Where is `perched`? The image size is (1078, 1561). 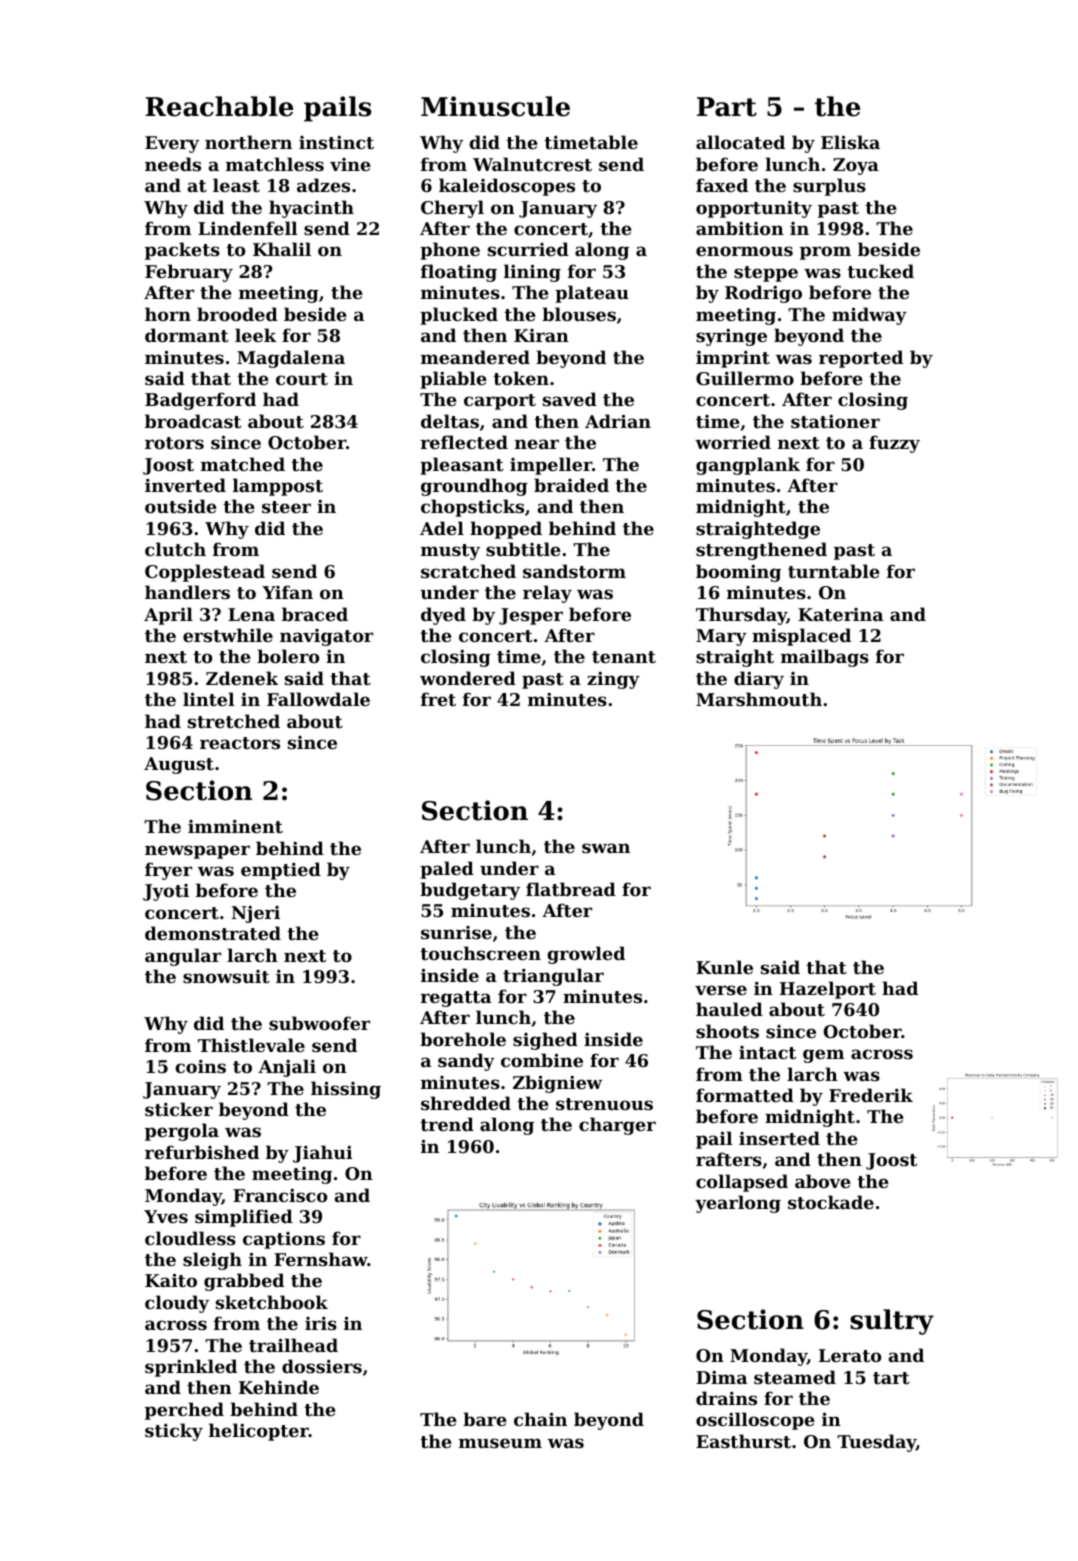
perched is located at coordinates (184, 1411).
